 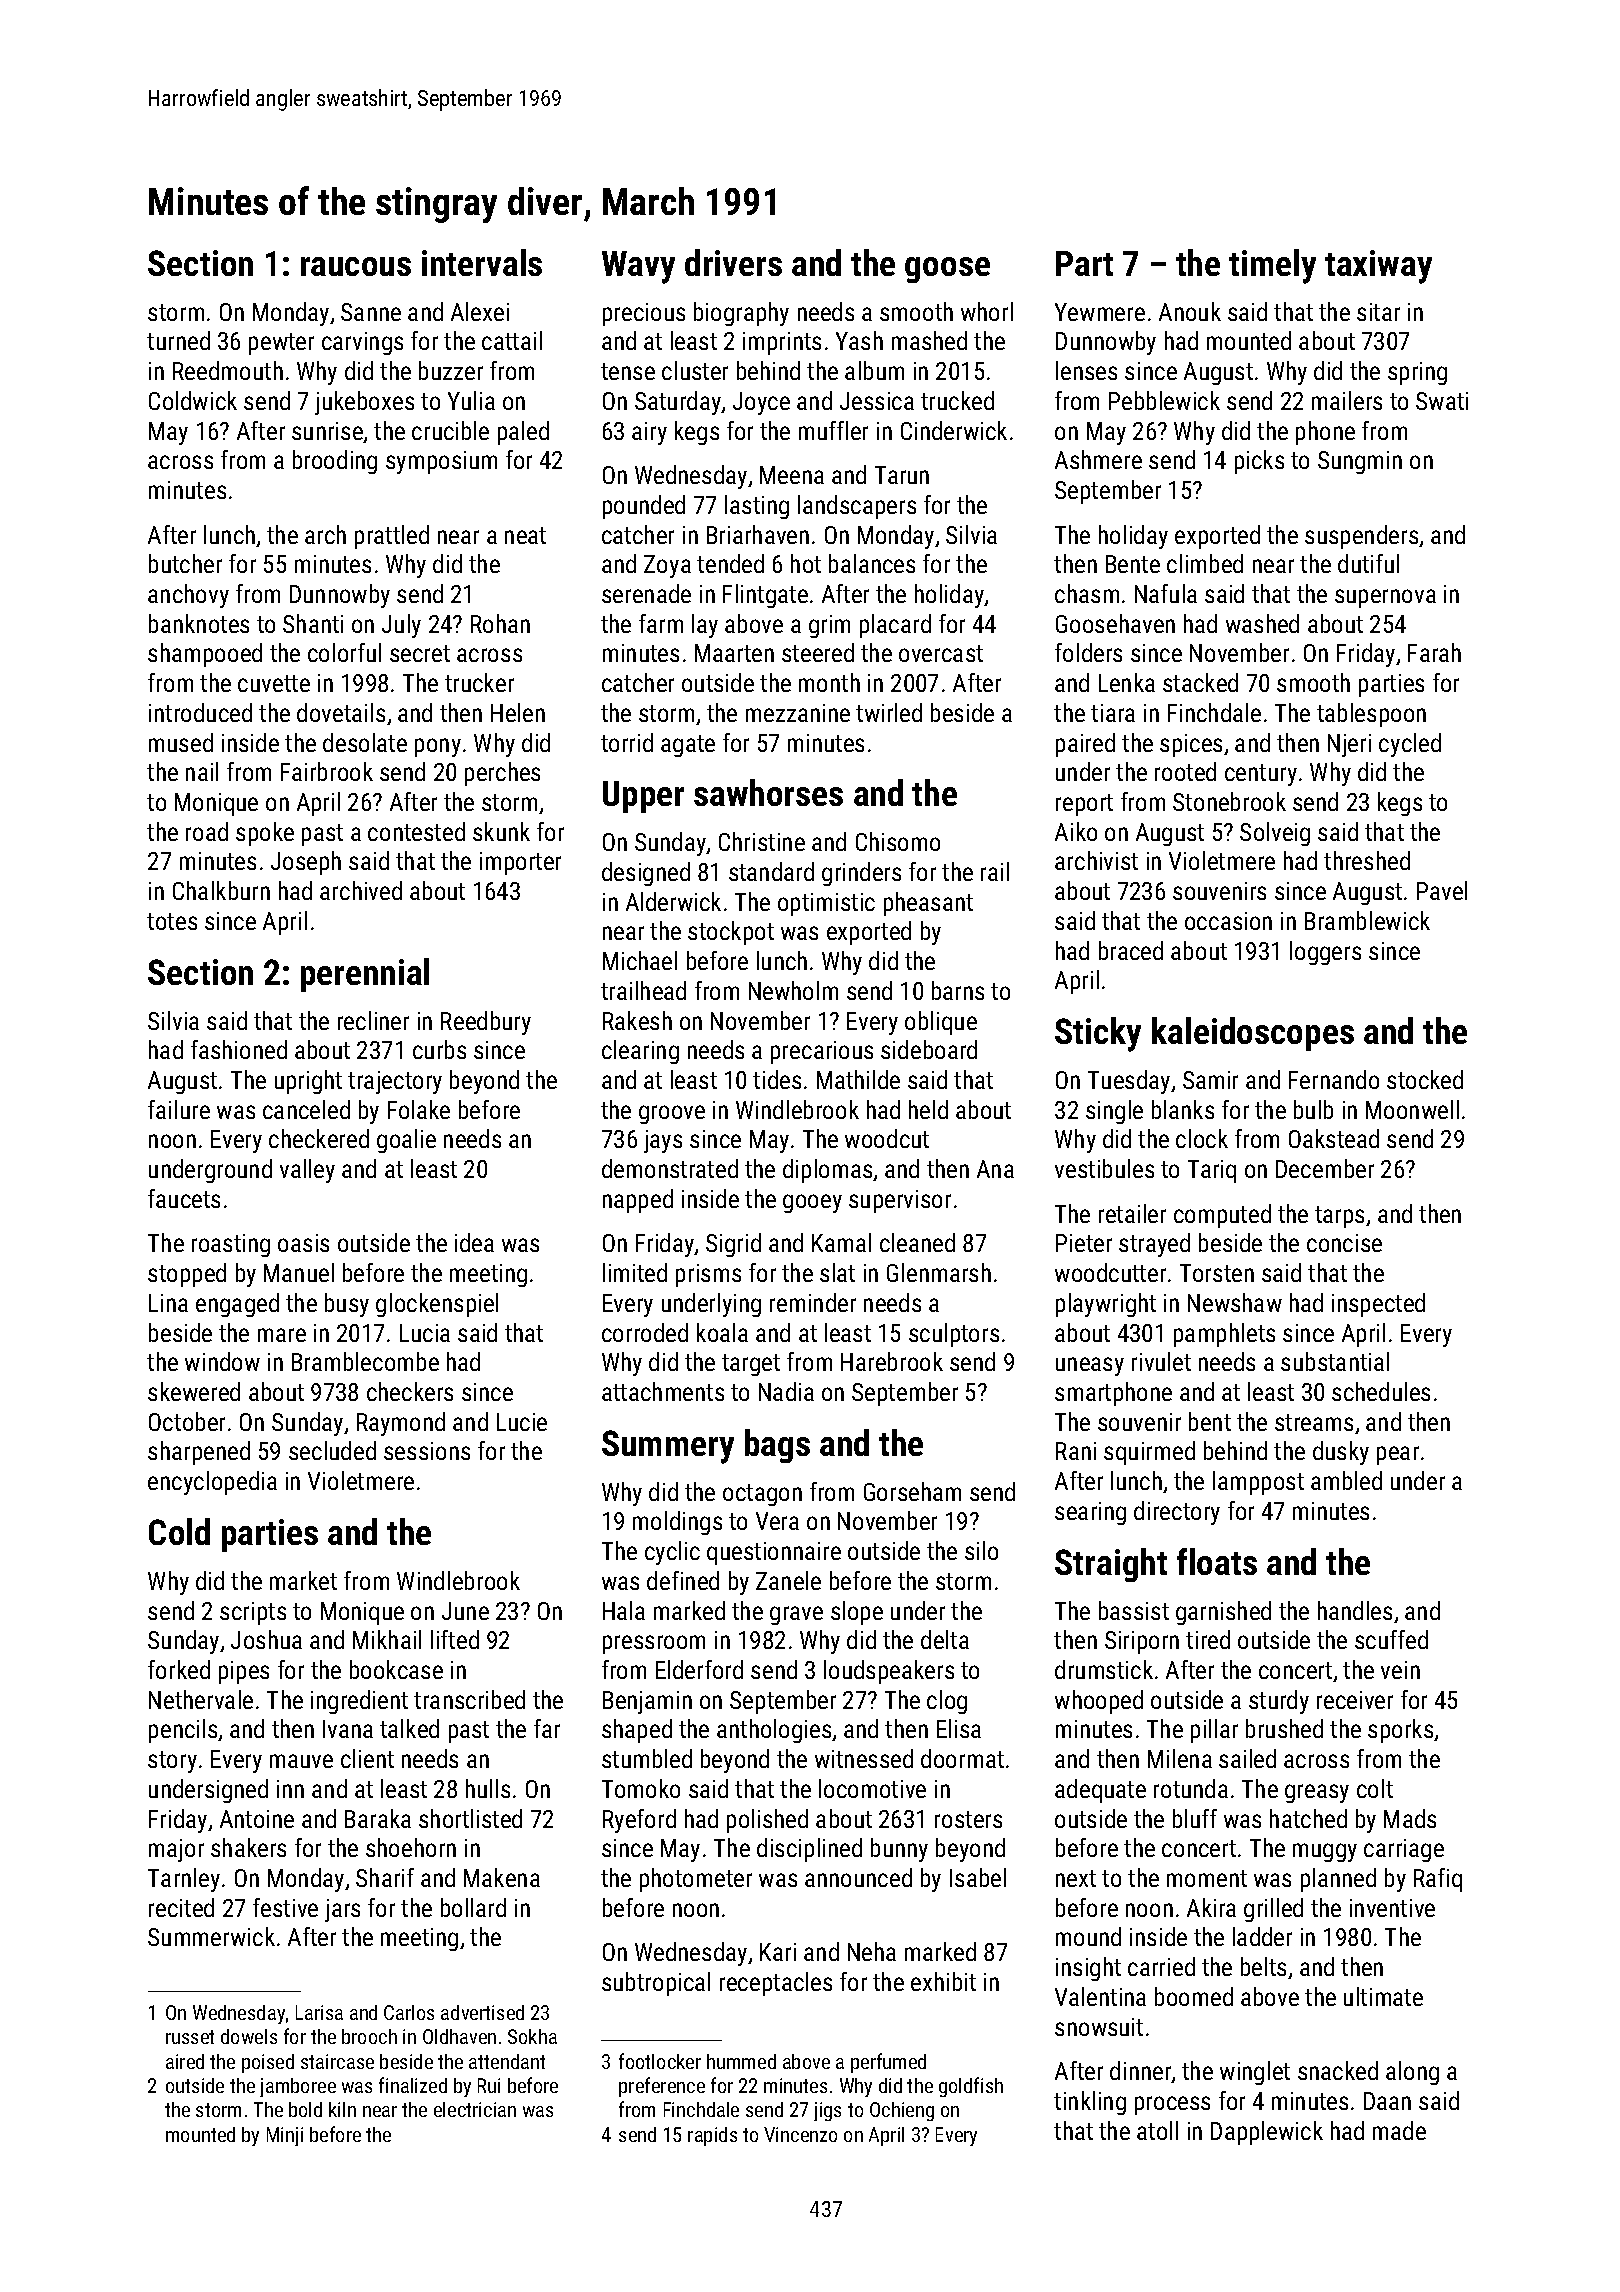 What do you see at coordinates (649, 433) in the page?
I see `airy` at bounding box center [649, 433].
